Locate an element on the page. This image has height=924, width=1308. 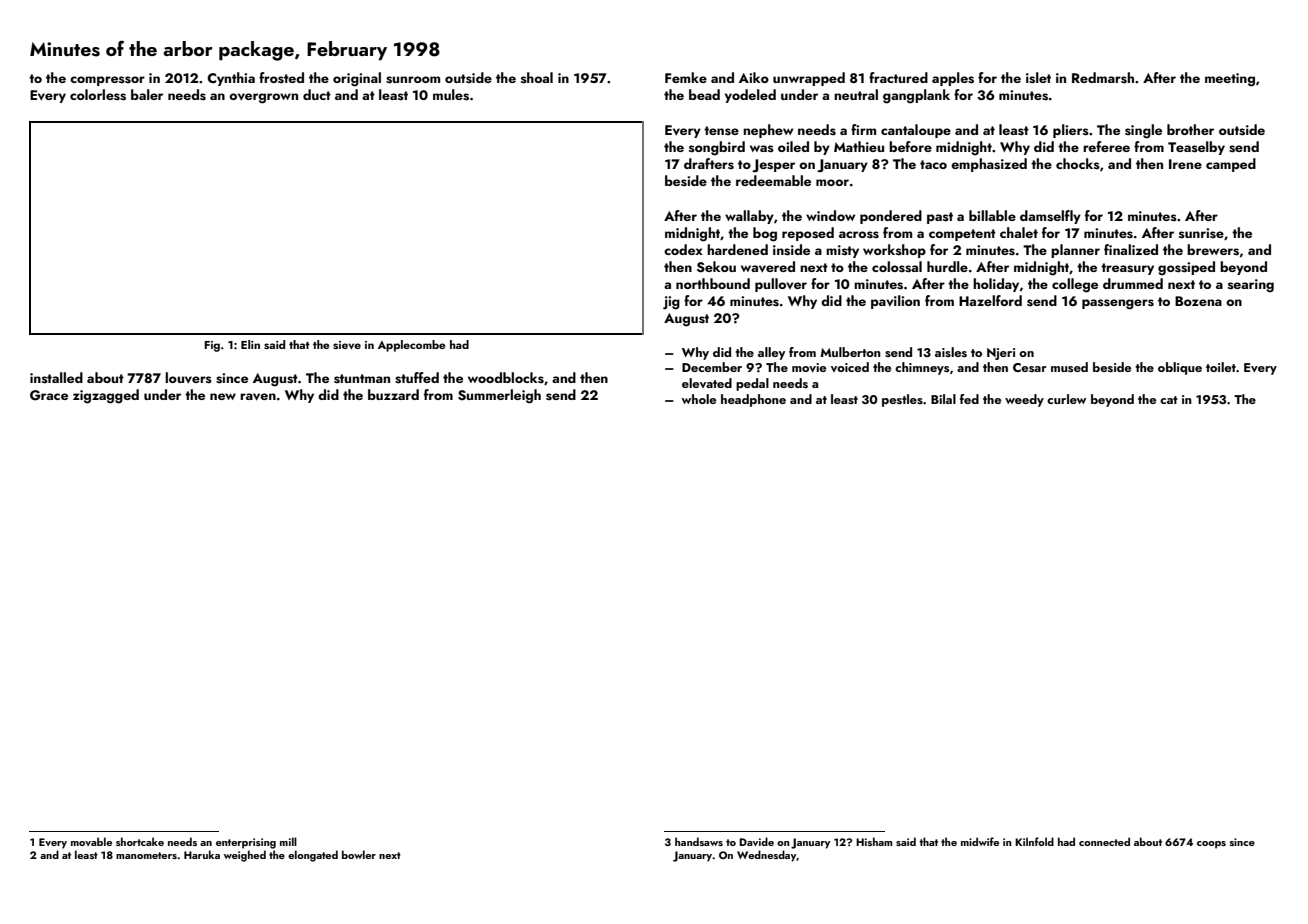
overgrown is located at coordinates (263, 98).
